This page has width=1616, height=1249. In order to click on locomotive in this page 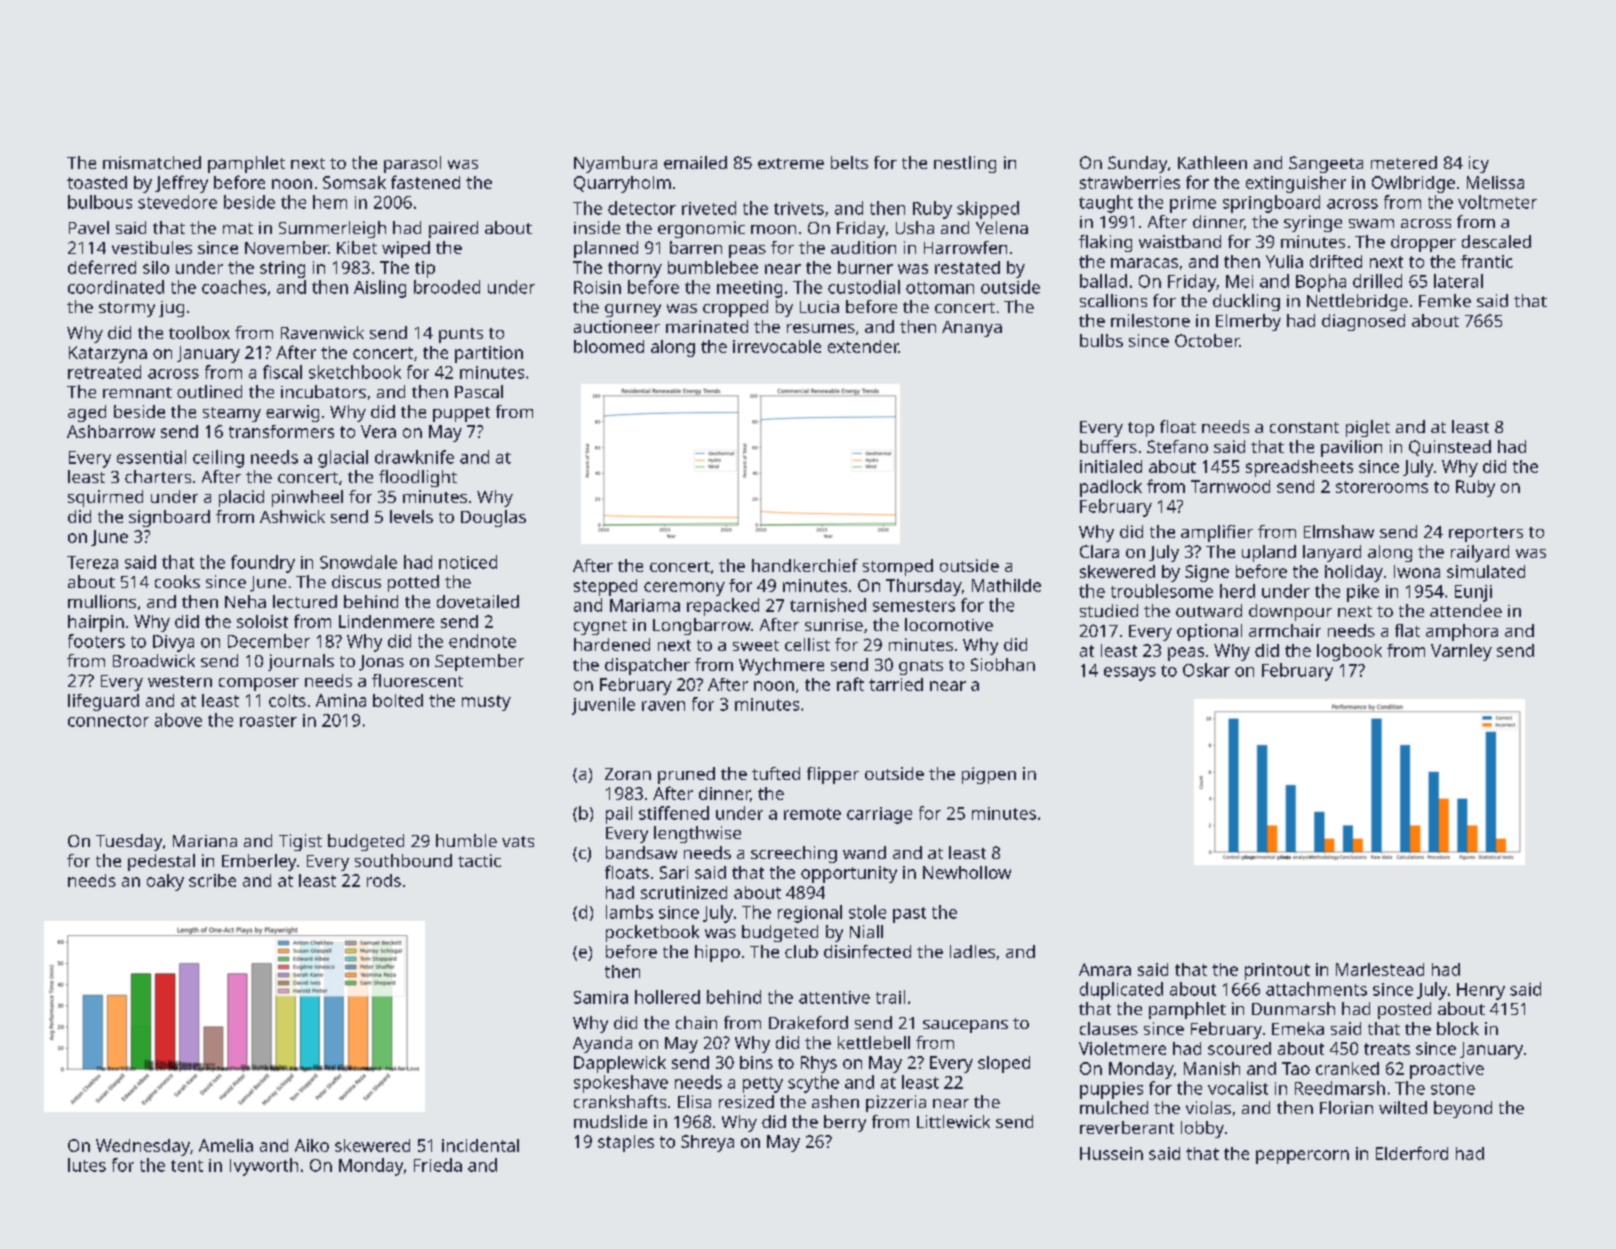, I will do `click(949, 624)`.
